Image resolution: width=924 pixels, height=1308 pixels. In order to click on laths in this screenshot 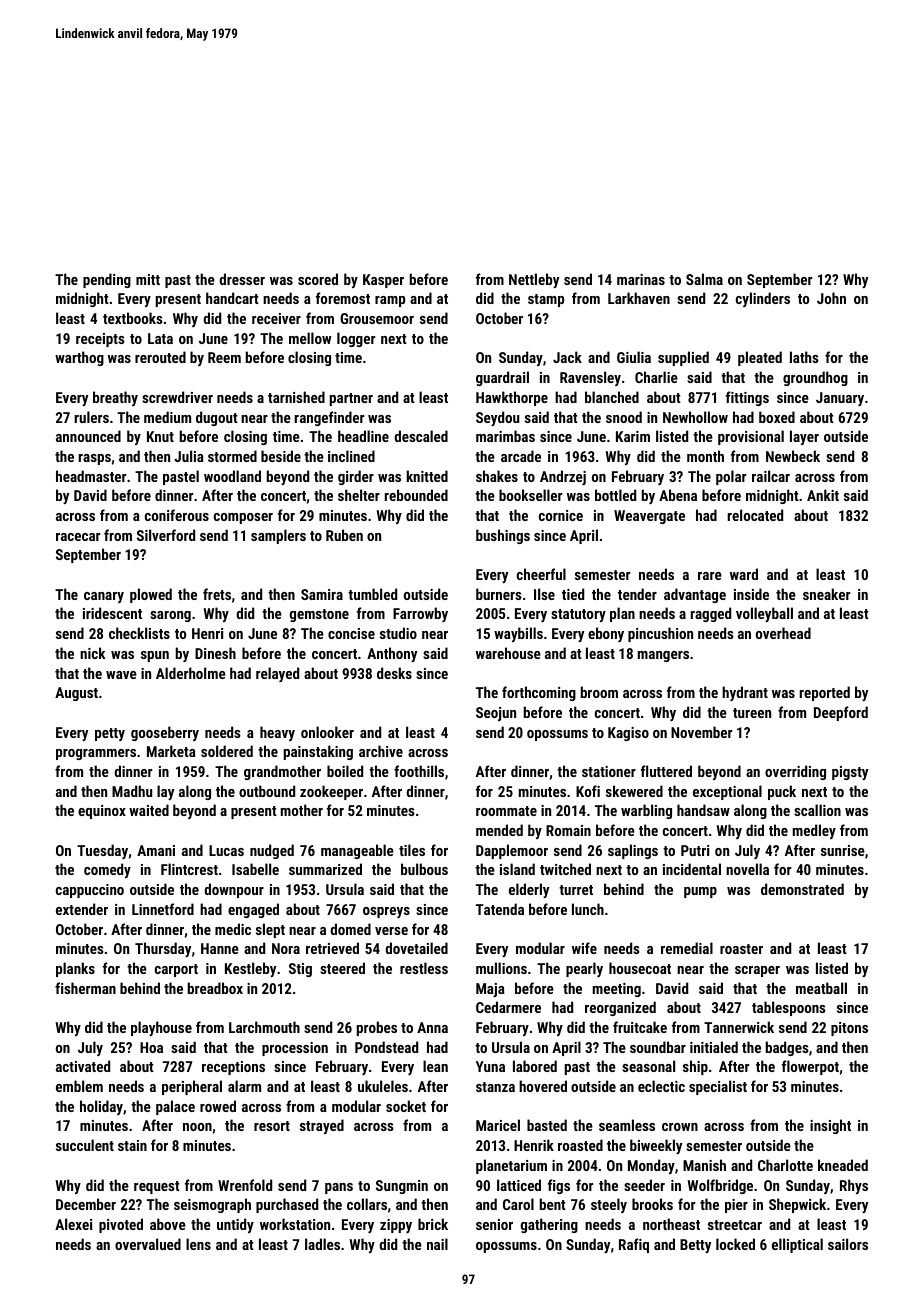, I will do `click(804, 357)`.
